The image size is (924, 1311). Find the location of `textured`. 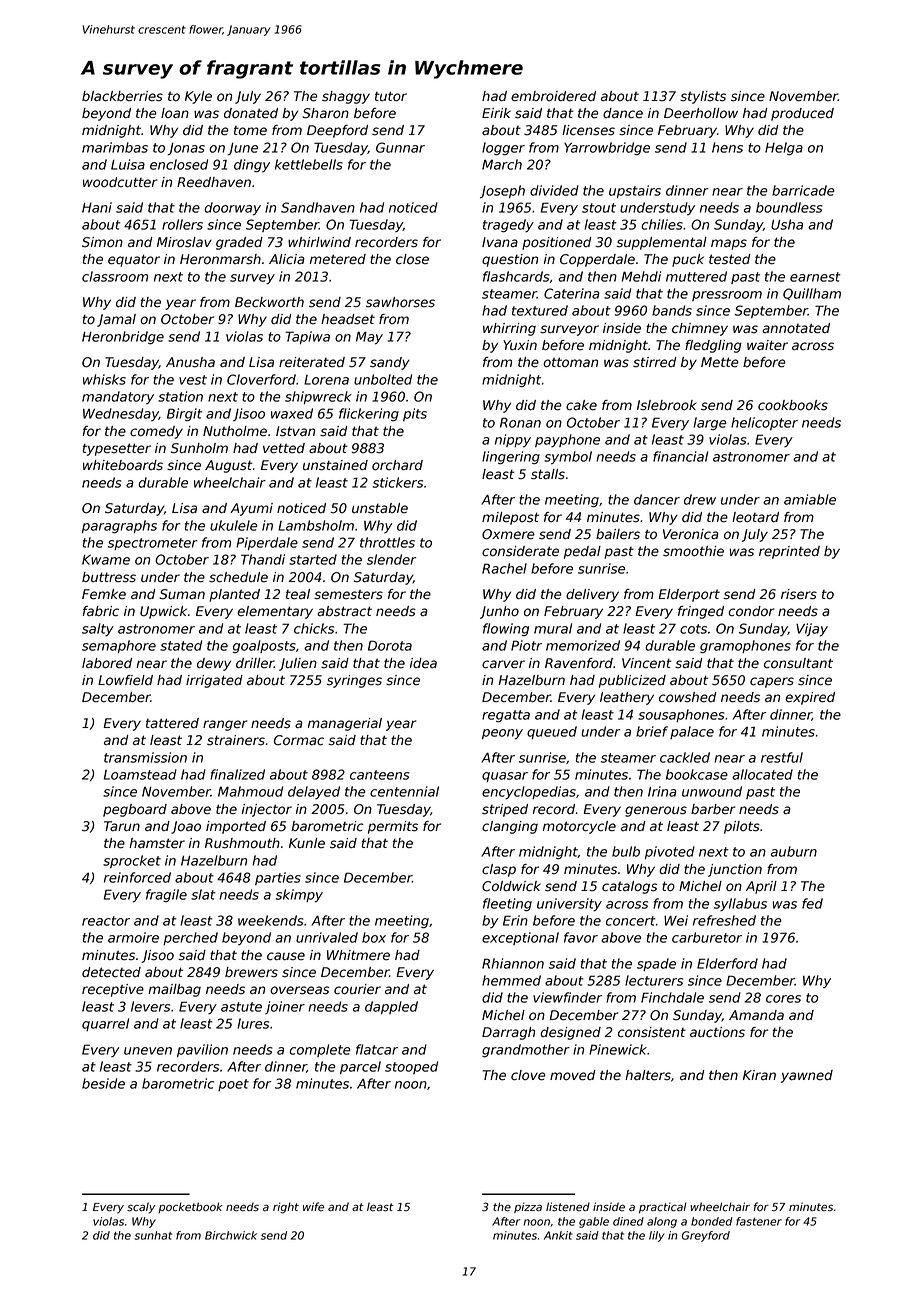

textured is located at coordinates (540, 310).
